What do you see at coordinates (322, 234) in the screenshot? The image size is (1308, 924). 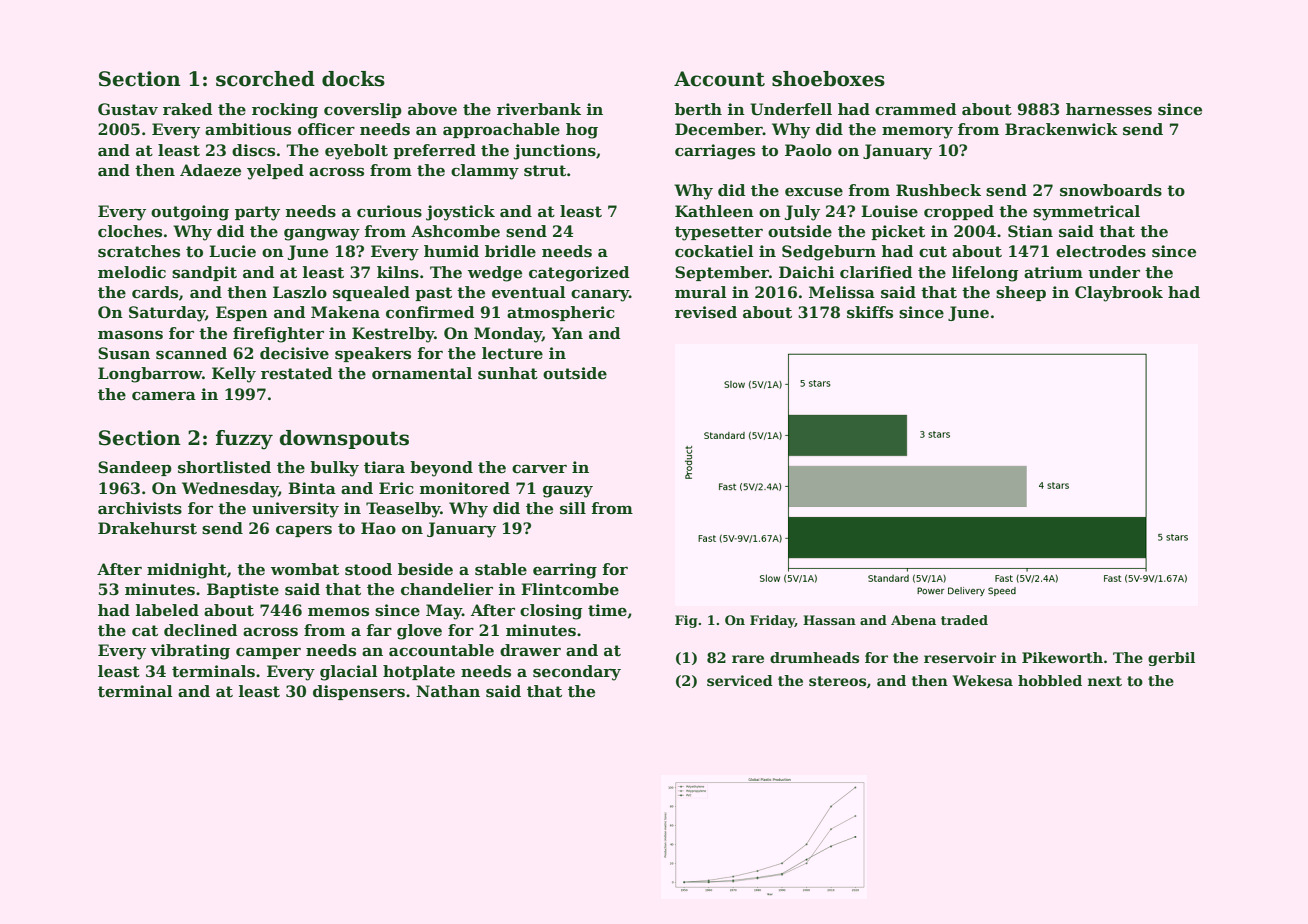 I see `gangway` at bounding box center [322, 234].
